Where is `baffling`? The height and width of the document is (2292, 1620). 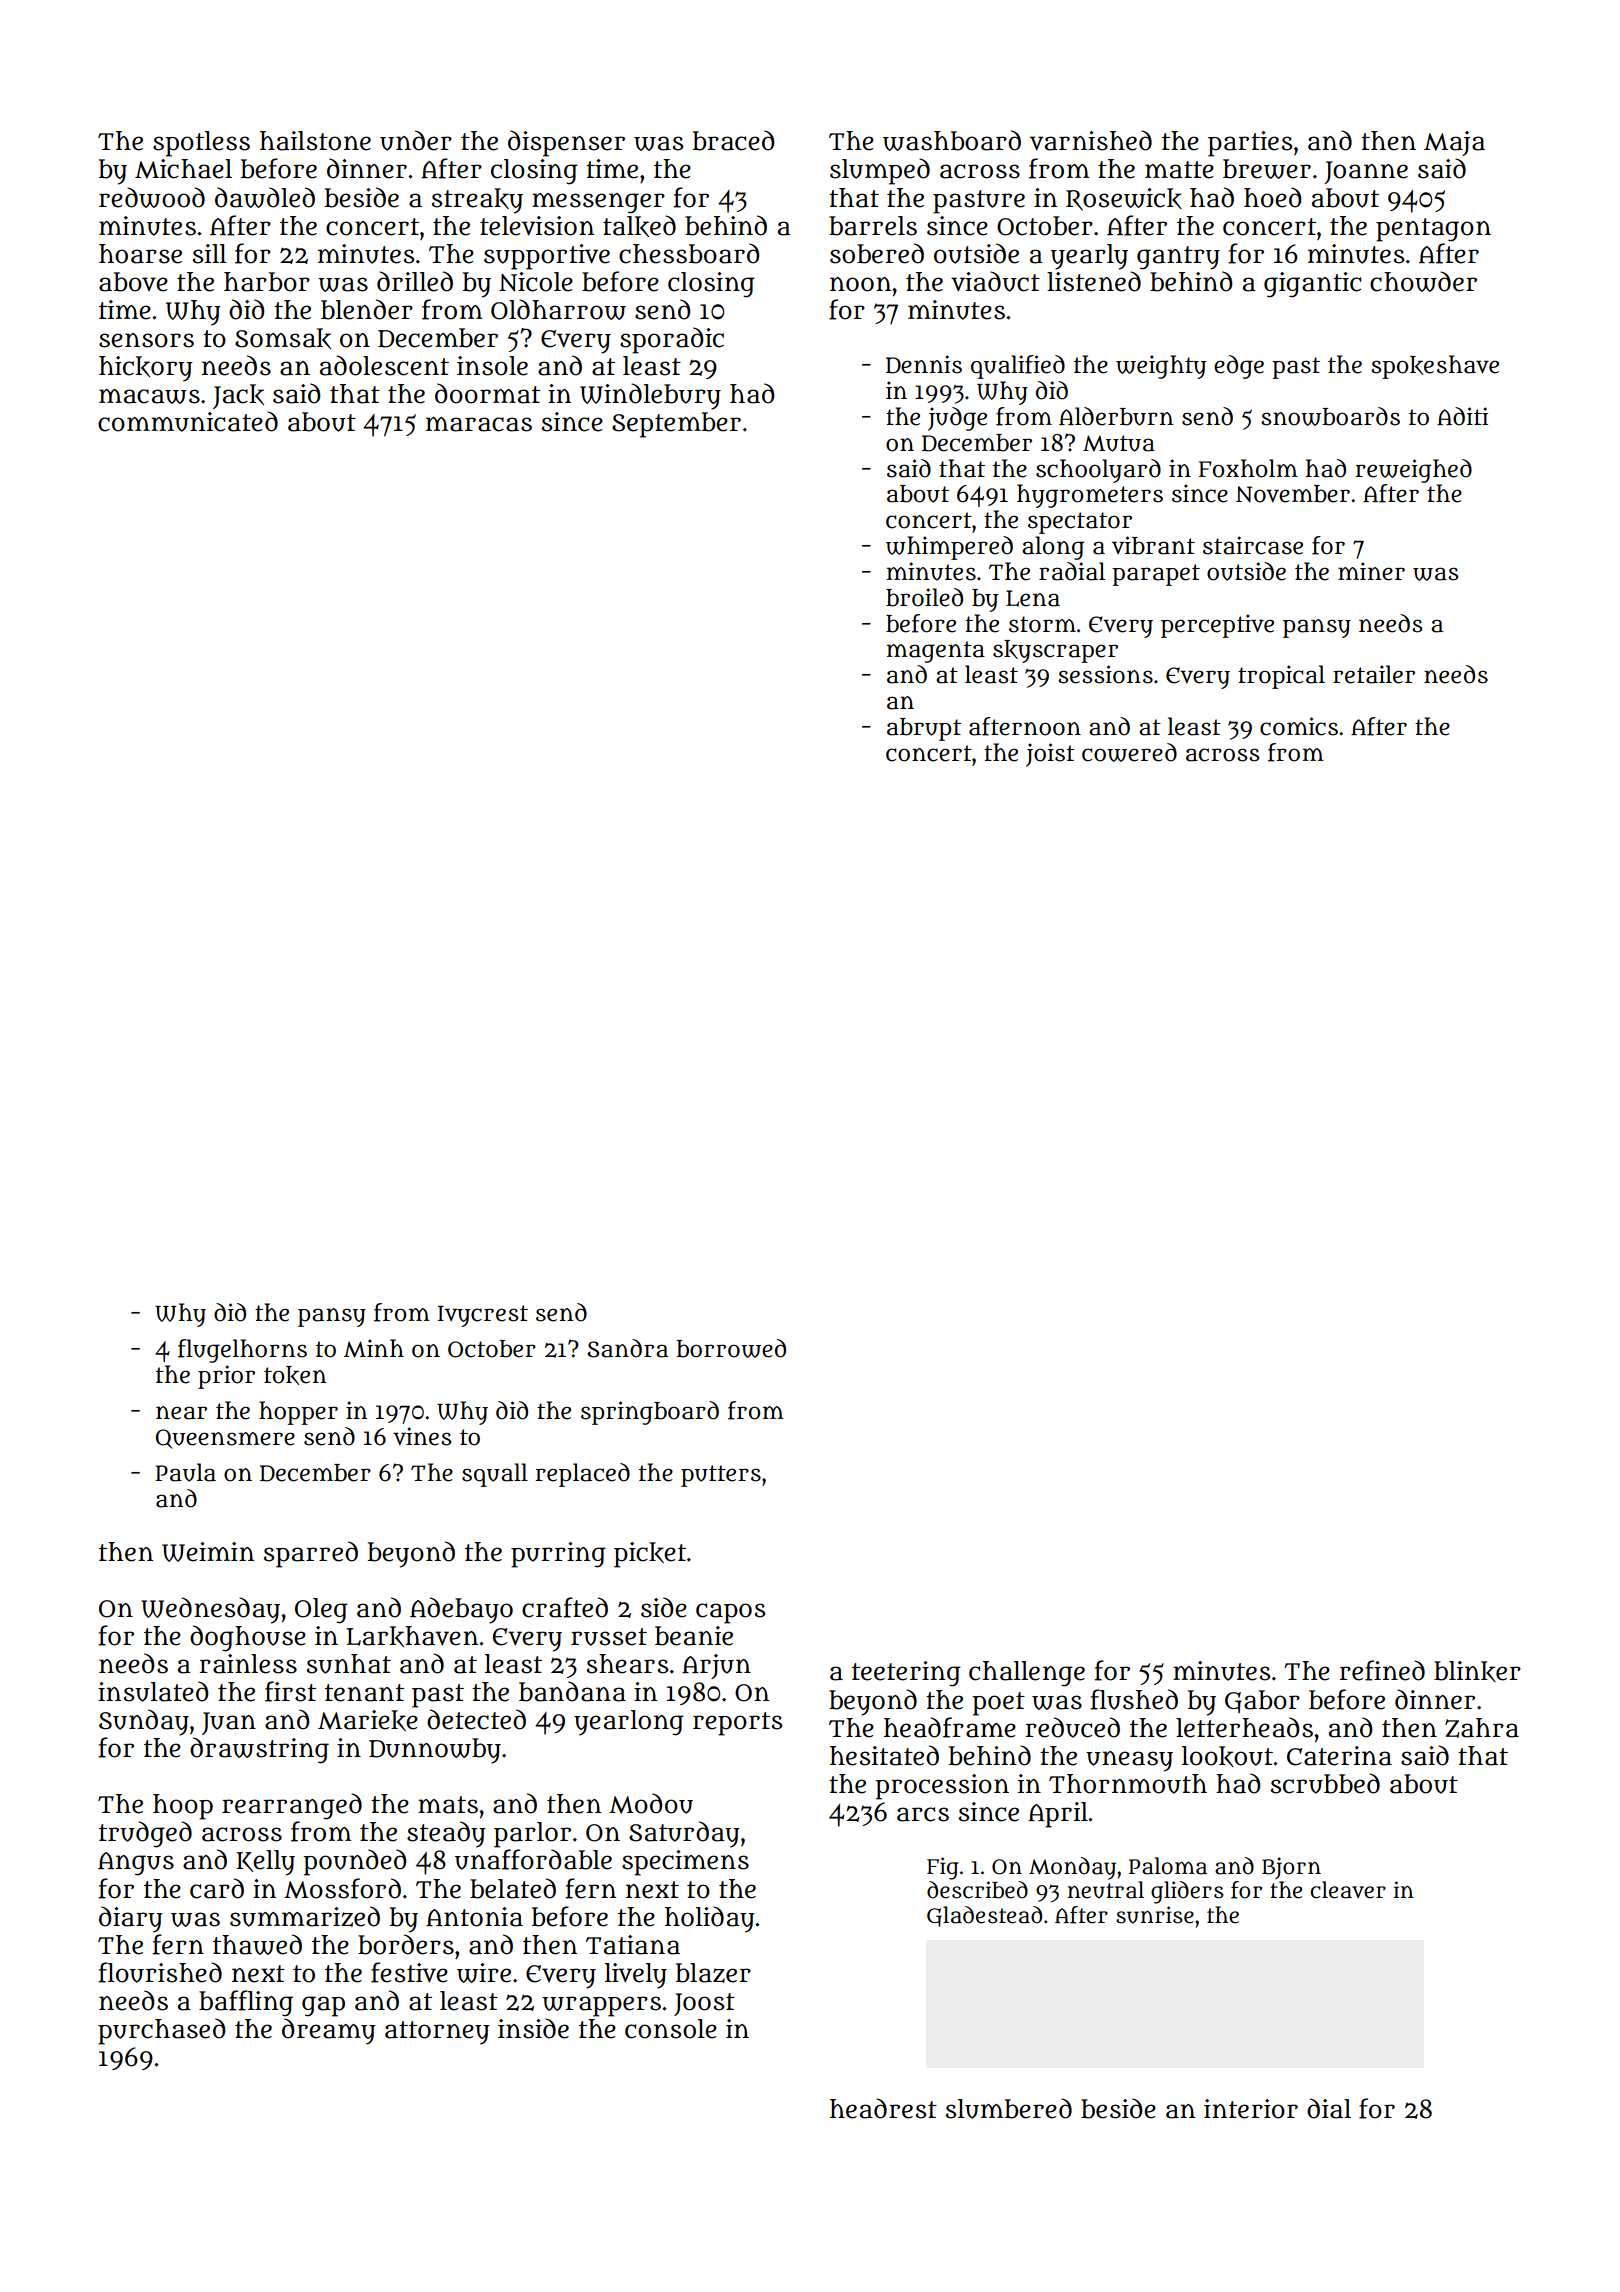
baffling is located at coordinates (246, 2003).
